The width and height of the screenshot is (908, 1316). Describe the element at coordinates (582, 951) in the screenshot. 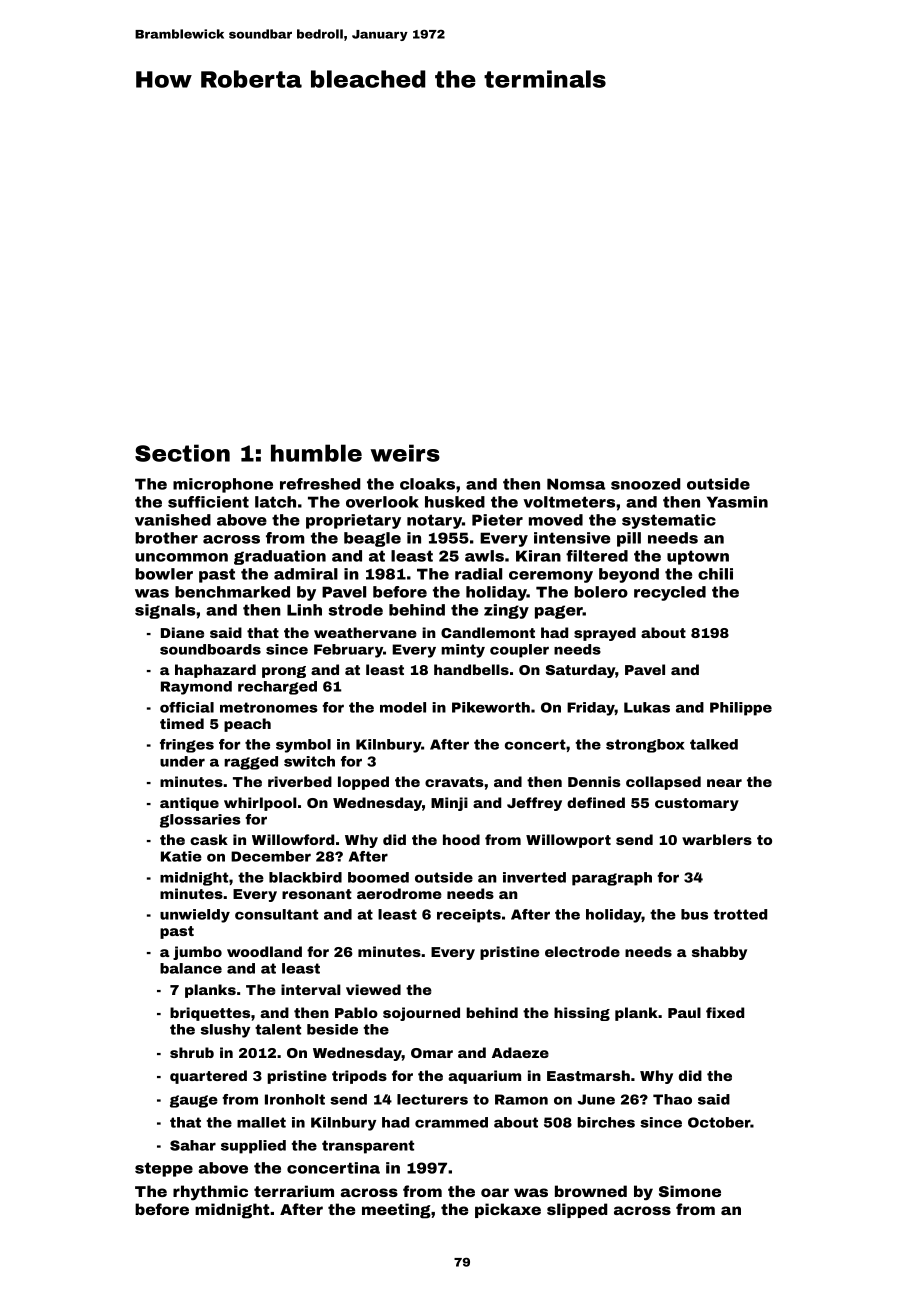

I see `electrode` at that location.
